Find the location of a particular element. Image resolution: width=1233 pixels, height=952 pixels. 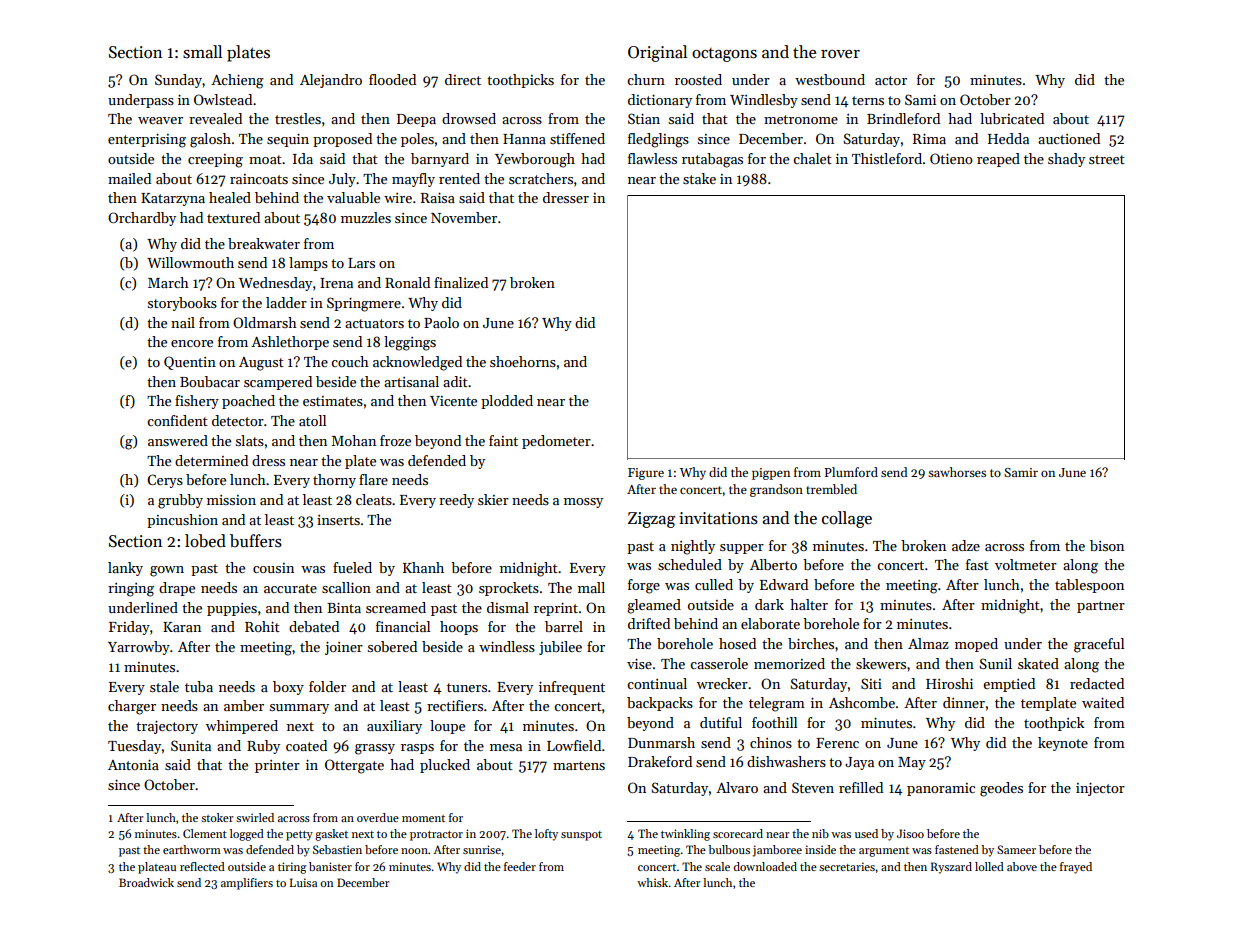

Sunita is located at coordinates (191, 745).
